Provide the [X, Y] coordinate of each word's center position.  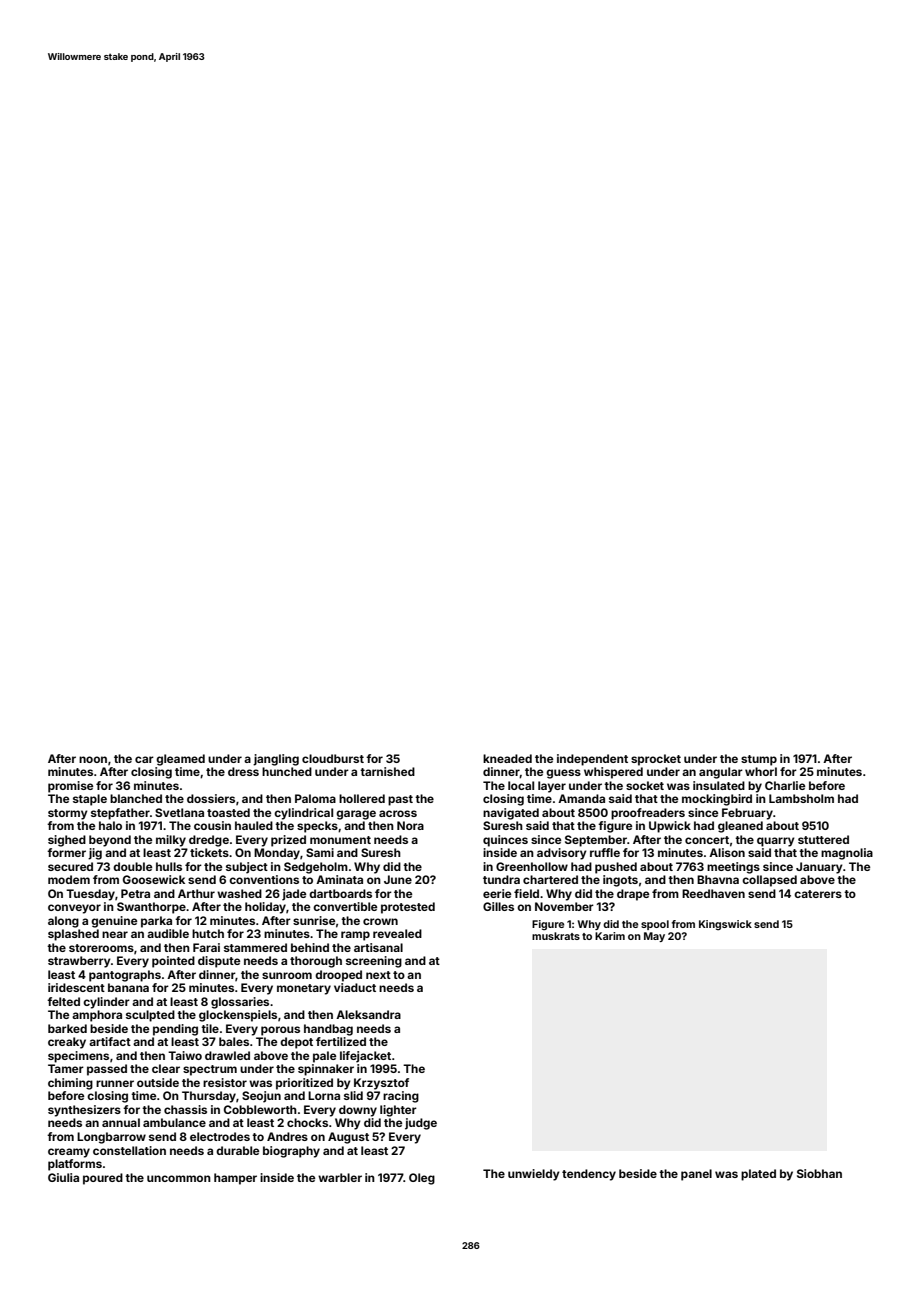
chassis [185, 1109]
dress [243, 771]
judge [421, 1124]
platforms [75, 1165]
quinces [505, 841]
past [400, 800]
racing [401, 1097]
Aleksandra [368, 1014]
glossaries [240, 1003]
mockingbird [717, 800]
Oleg [422, 1179]
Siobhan [819, 1173]
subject [247, 868]
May [654, 937]
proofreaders [648, 814]
